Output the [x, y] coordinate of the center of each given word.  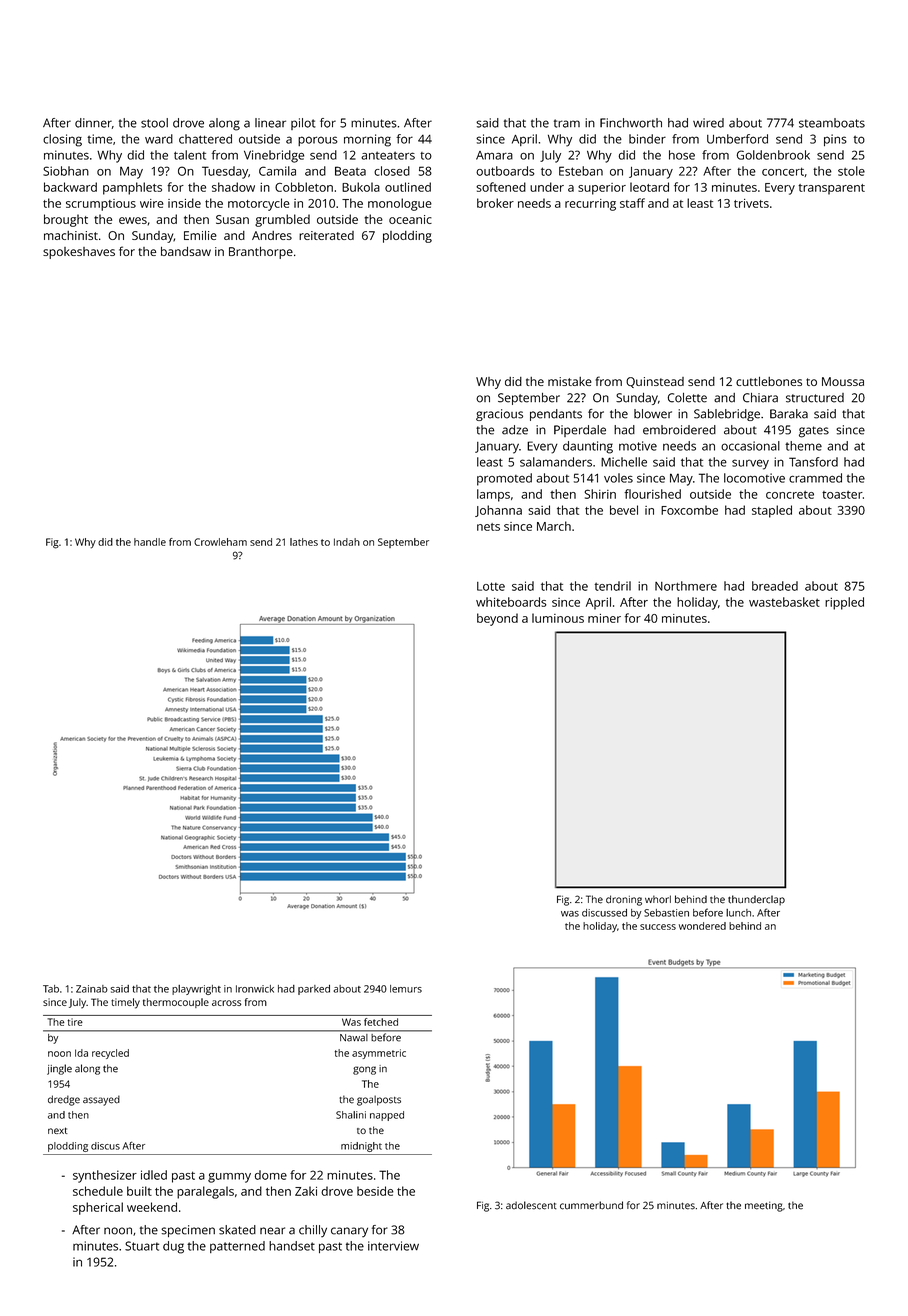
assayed [101, 1100]
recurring [590, 205]
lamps [493, 495]
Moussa [843, 381]
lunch [738, 913]
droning [624, 900]
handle [150, 542]
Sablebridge [727, 415]
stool [154, 123]
